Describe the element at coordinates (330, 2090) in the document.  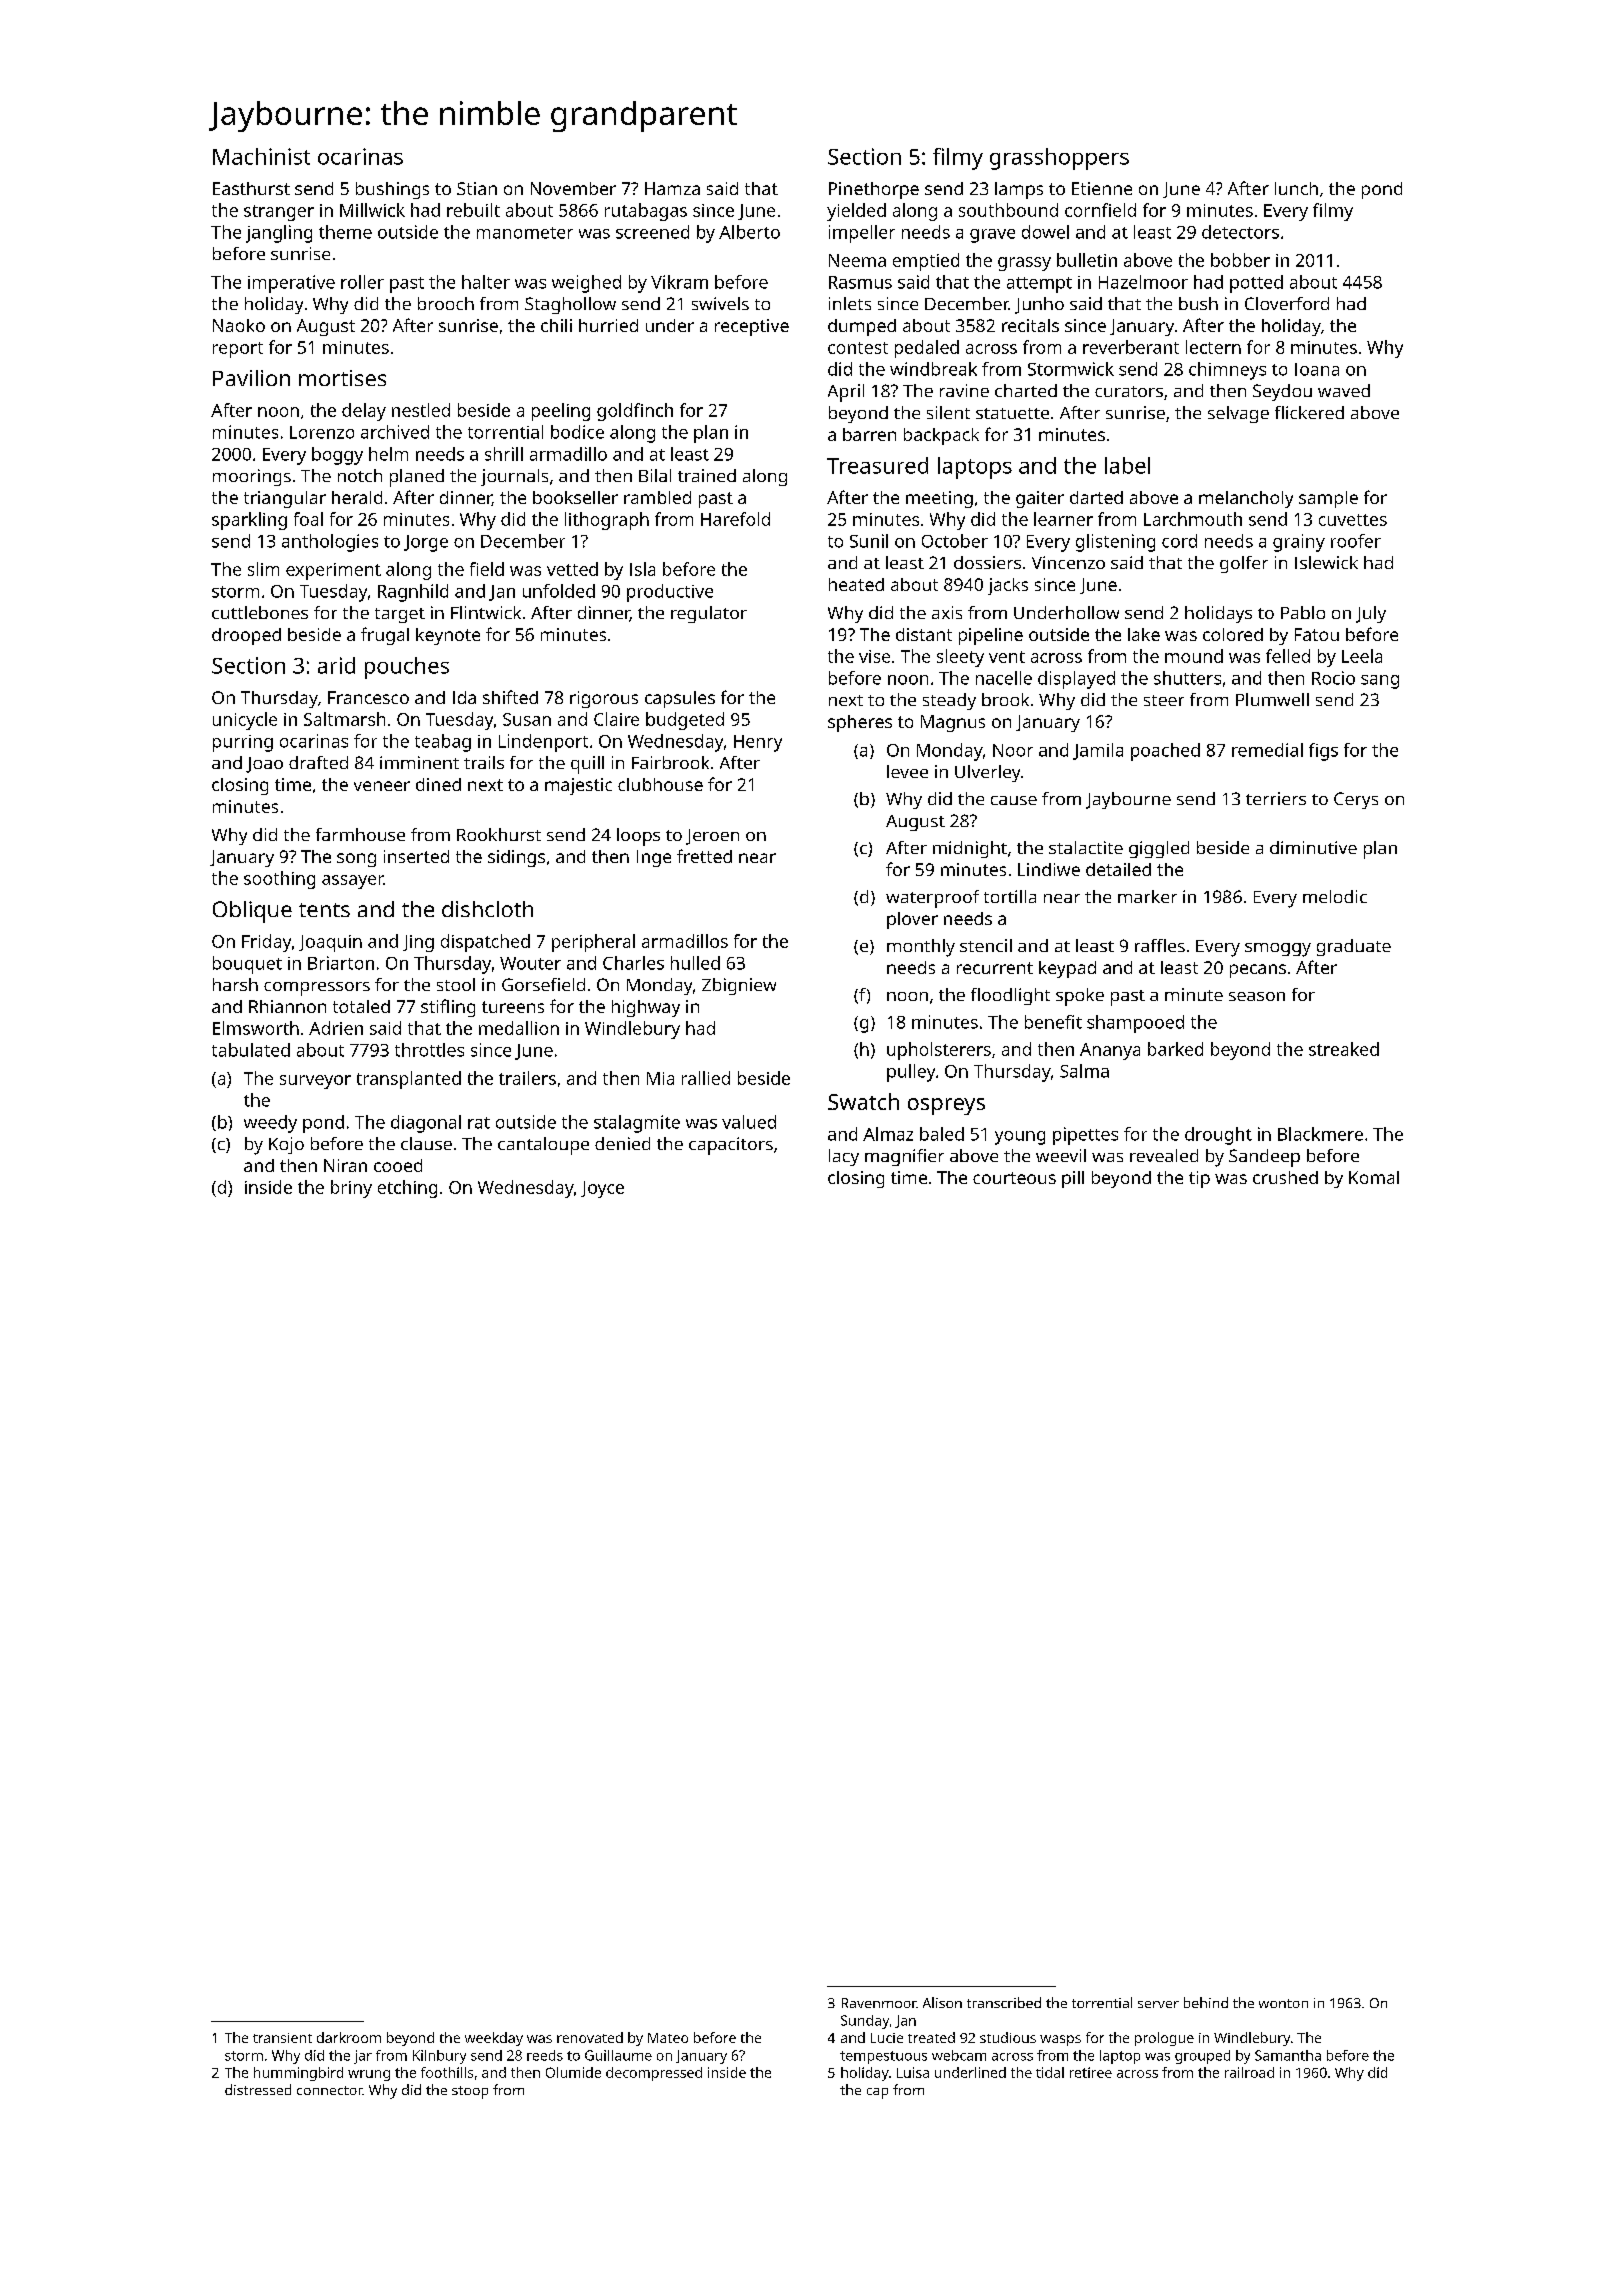
I see `connector` at that location.
